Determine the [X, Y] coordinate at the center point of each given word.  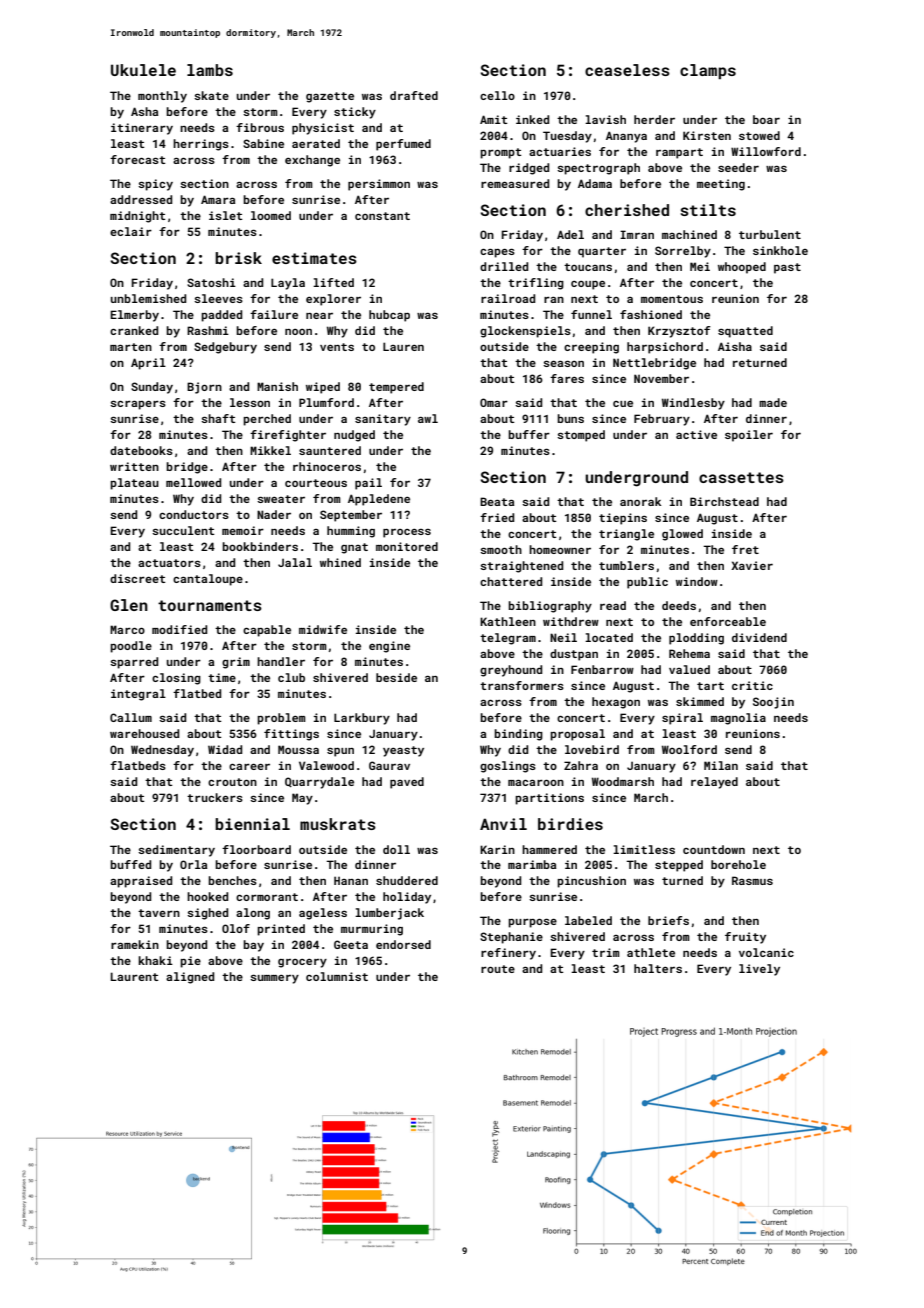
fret [745, 549]
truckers [215, 797]
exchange [312, 161]
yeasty [403, 751]
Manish [277, 386]
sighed [207, 914]
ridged [529, 169]
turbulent [770, 234]
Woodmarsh [623, 781]
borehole [738, 864]
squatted [745, 332]
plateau [134, 484]
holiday [407, 898]
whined [340, 562]
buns [570, 418]
